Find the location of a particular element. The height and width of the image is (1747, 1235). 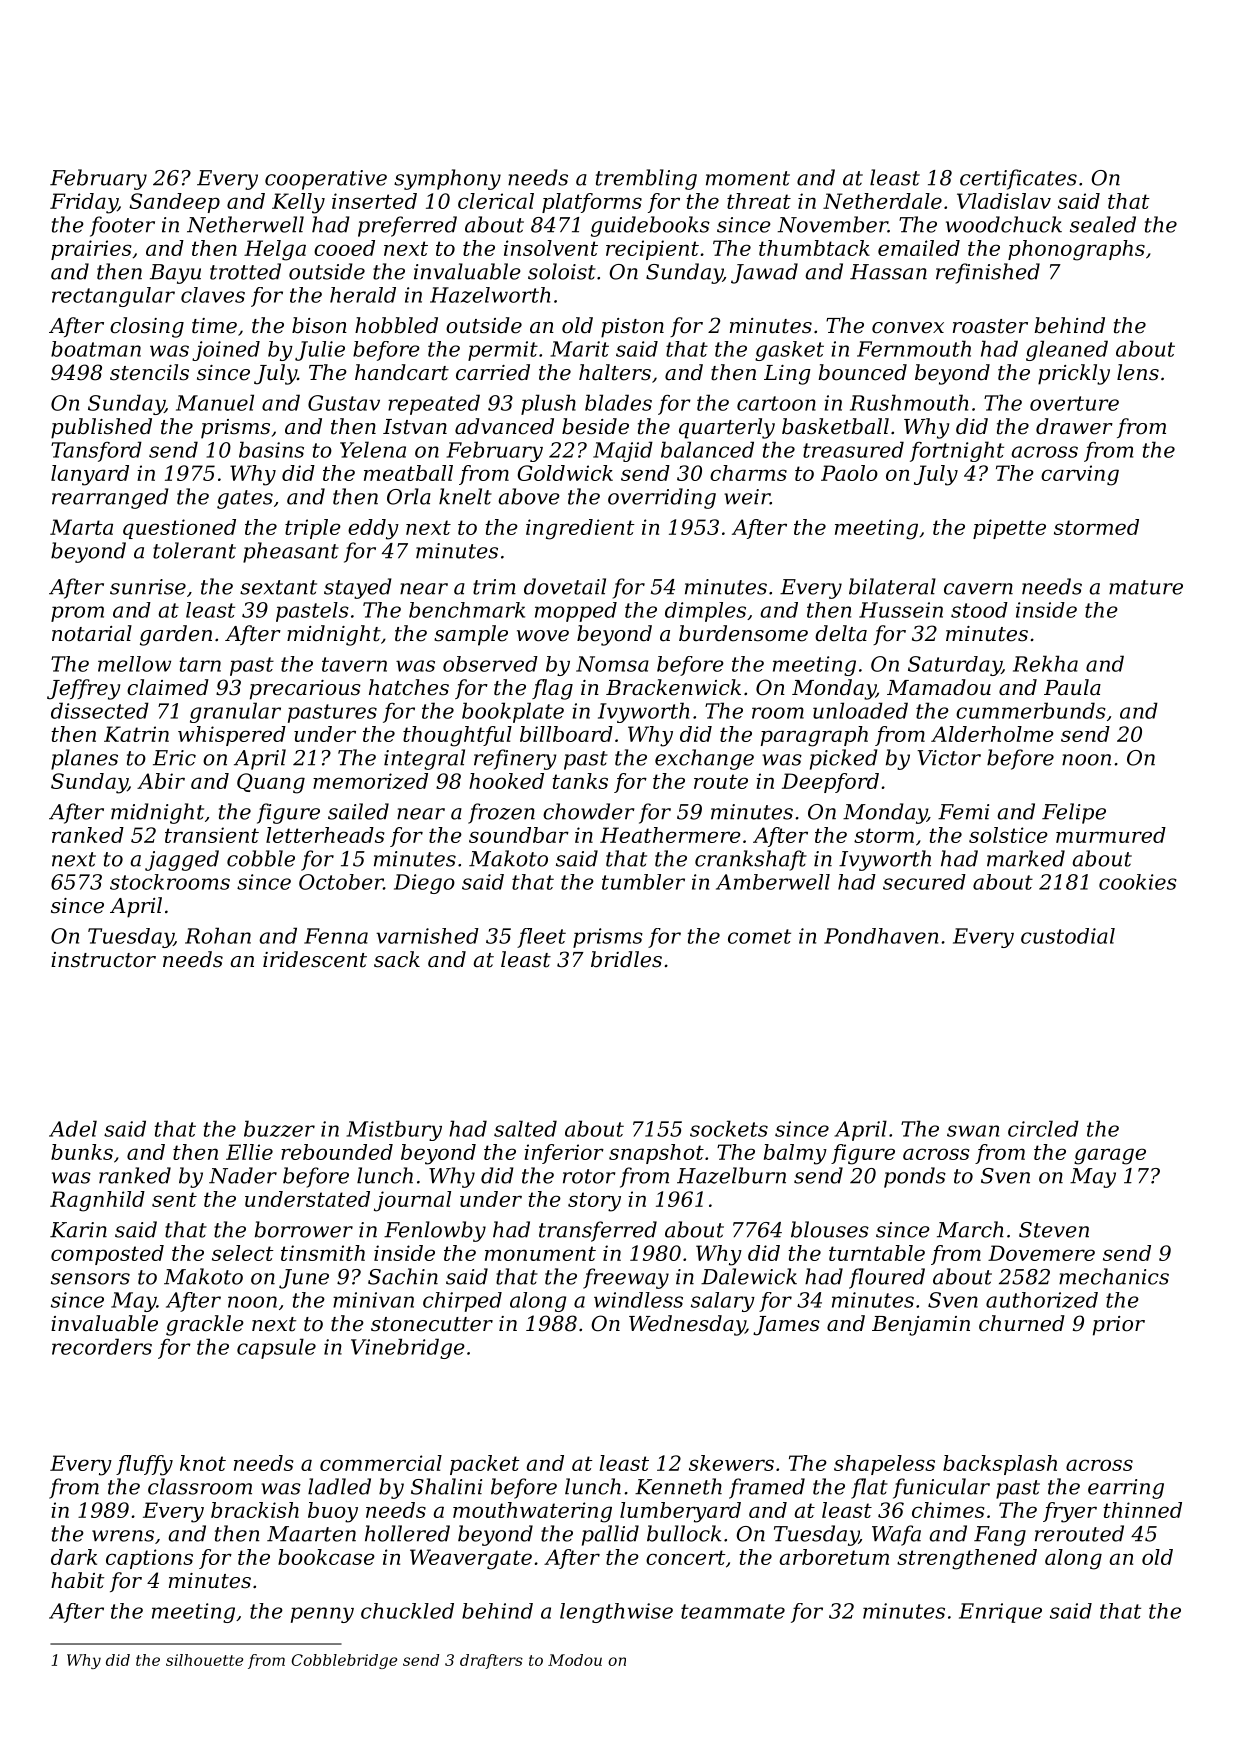

fortnight is located at coordinates (957, 451).
